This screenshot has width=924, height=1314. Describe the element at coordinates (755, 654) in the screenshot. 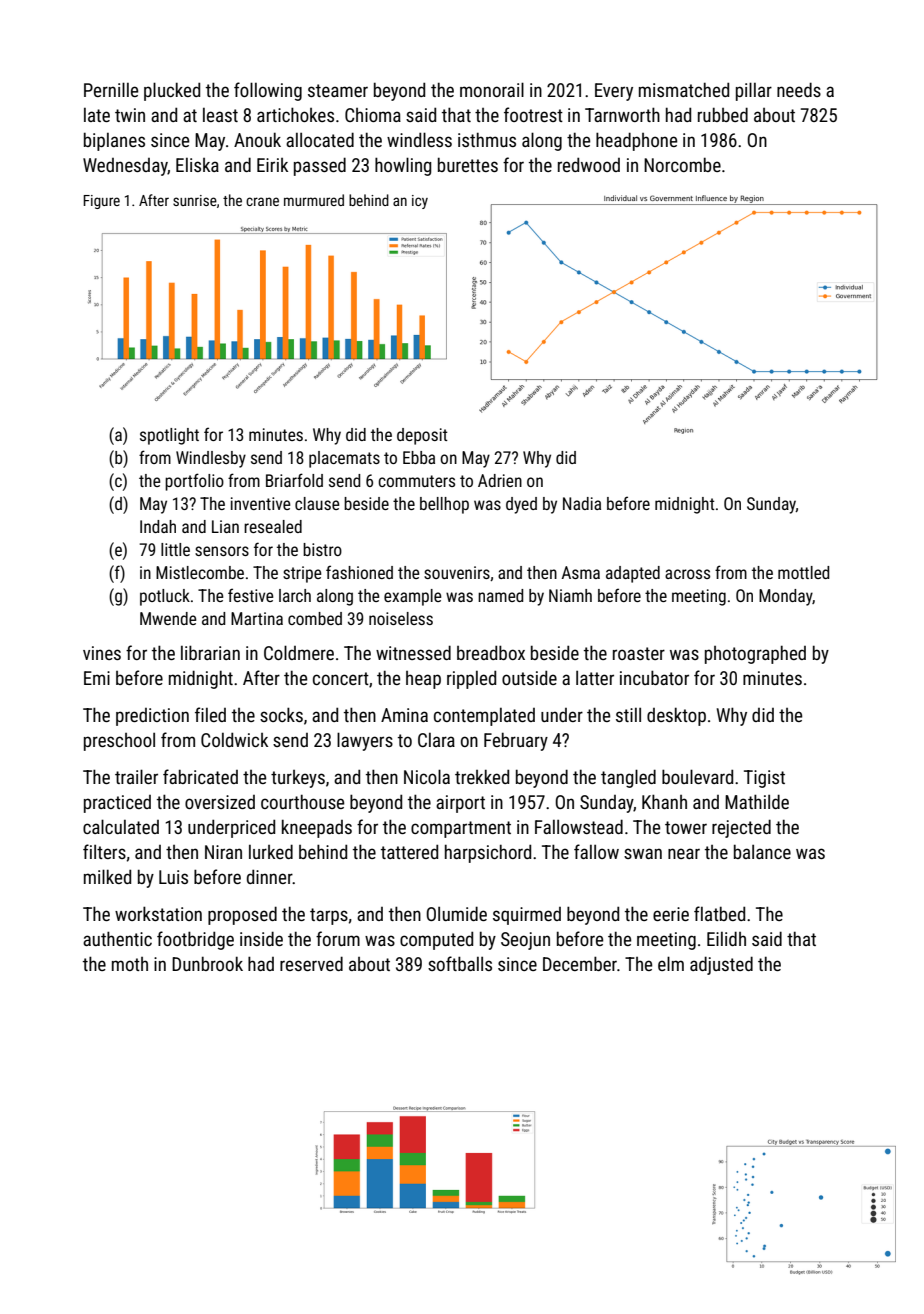

I see `photographed` at that location.
